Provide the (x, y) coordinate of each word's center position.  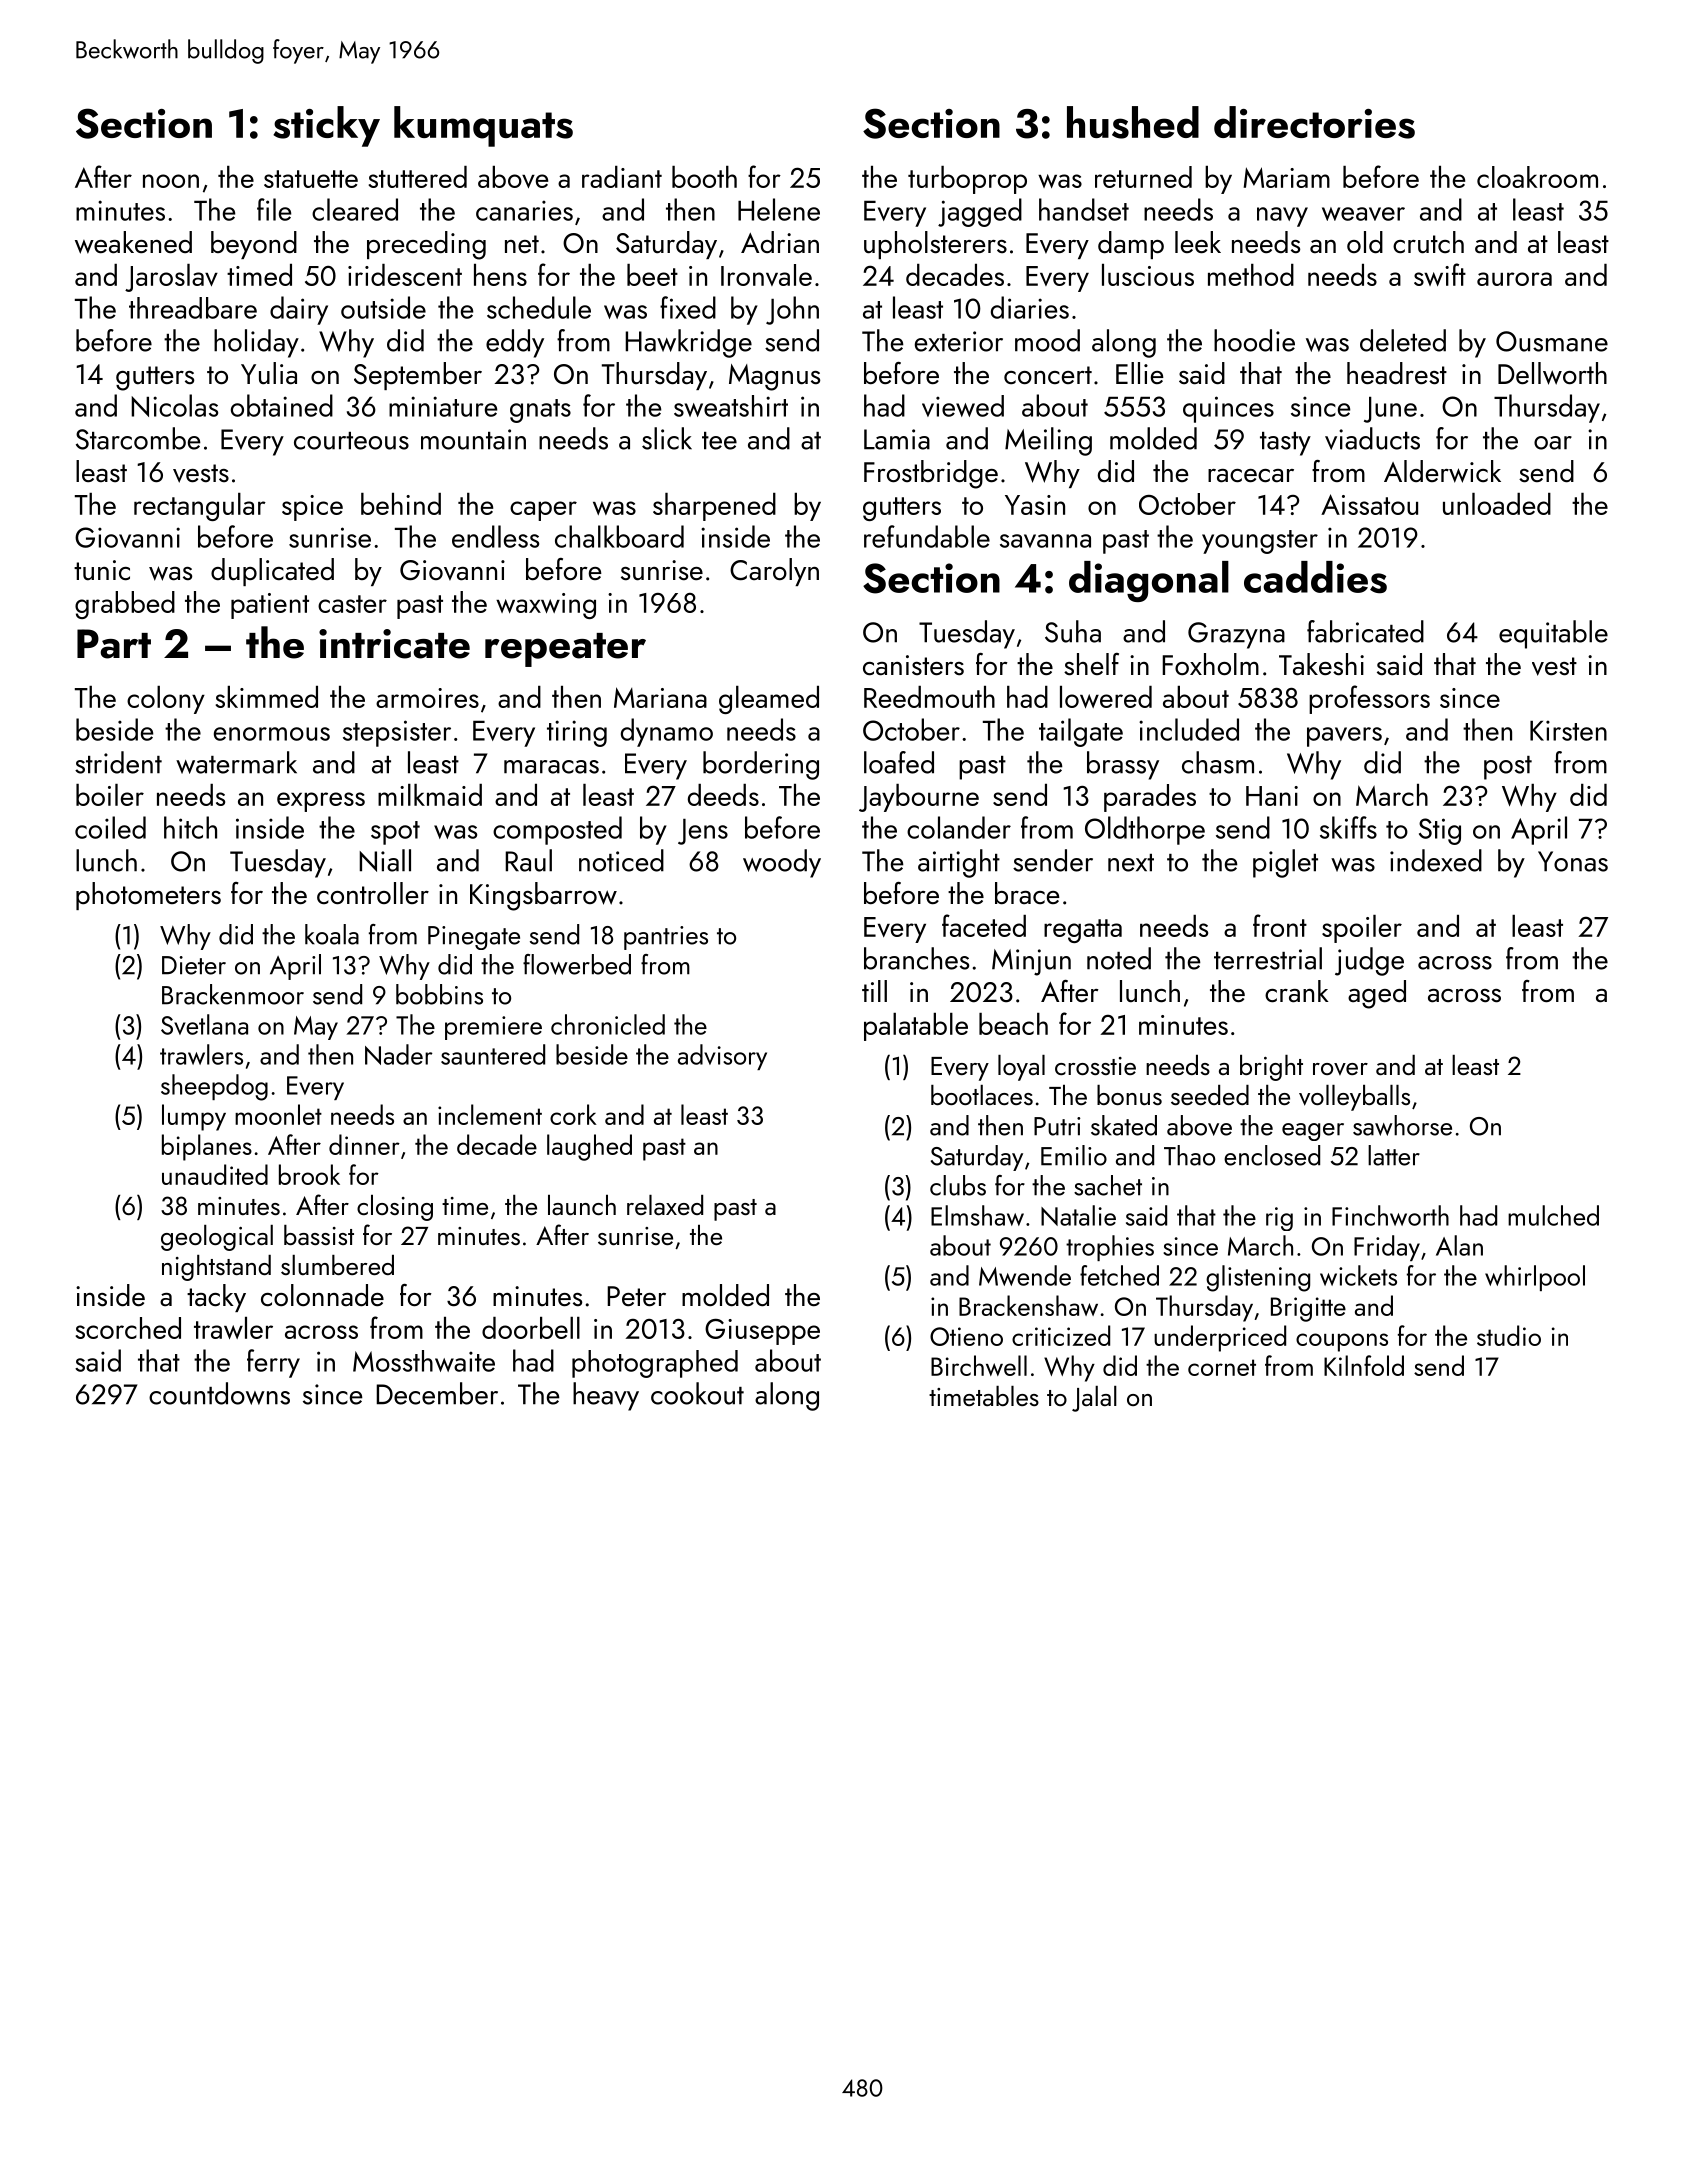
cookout (697, 1393)
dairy (299, 310)
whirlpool (1535, 1278)
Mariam (1287, 177)
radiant (622, 177)
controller (373, 893)
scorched (128, 1328)
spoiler (1362, 929)
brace (1027, 893)
